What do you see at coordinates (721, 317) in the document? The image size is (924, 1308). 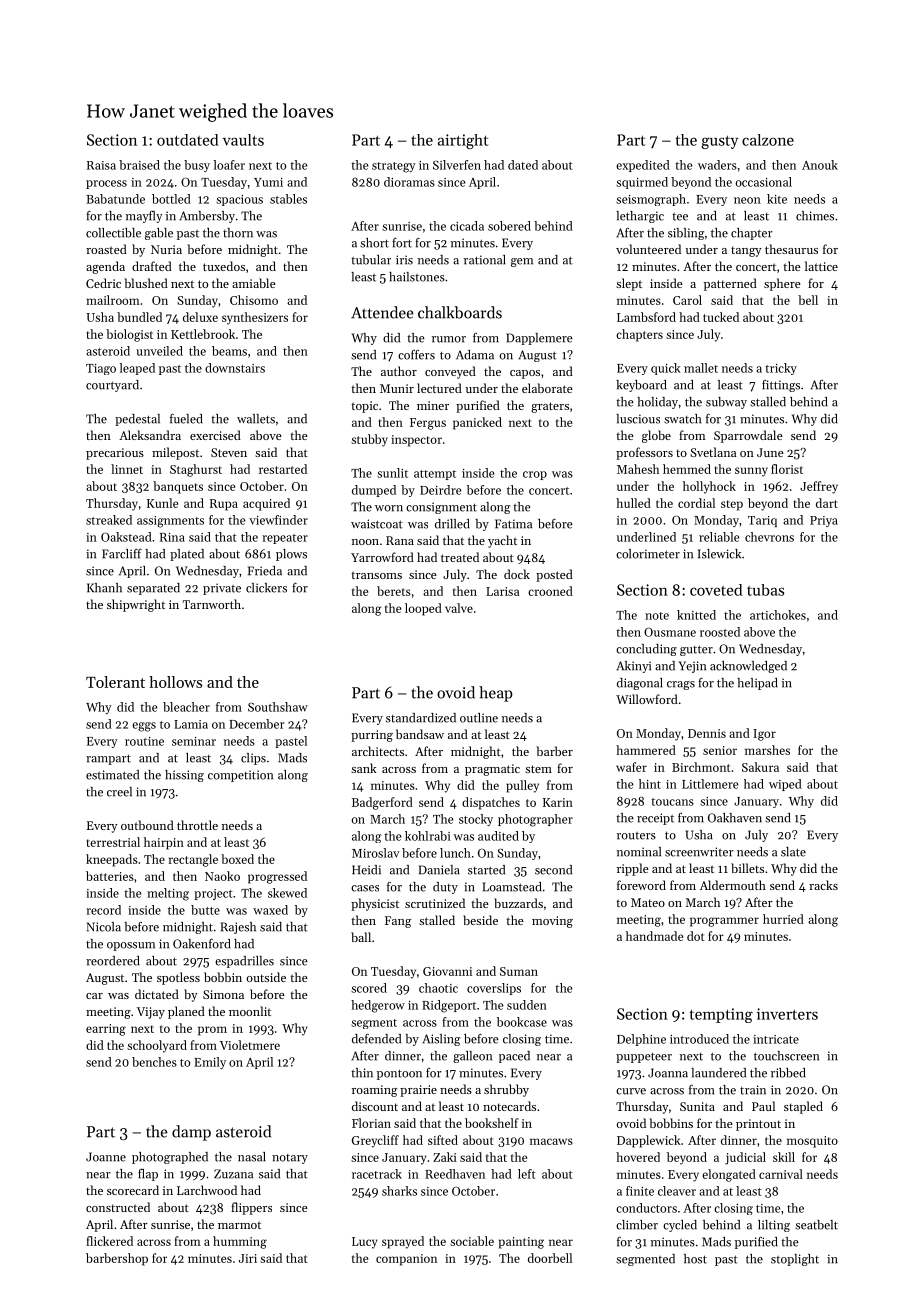 I see `tucked` at bounding box center [721, 317].
